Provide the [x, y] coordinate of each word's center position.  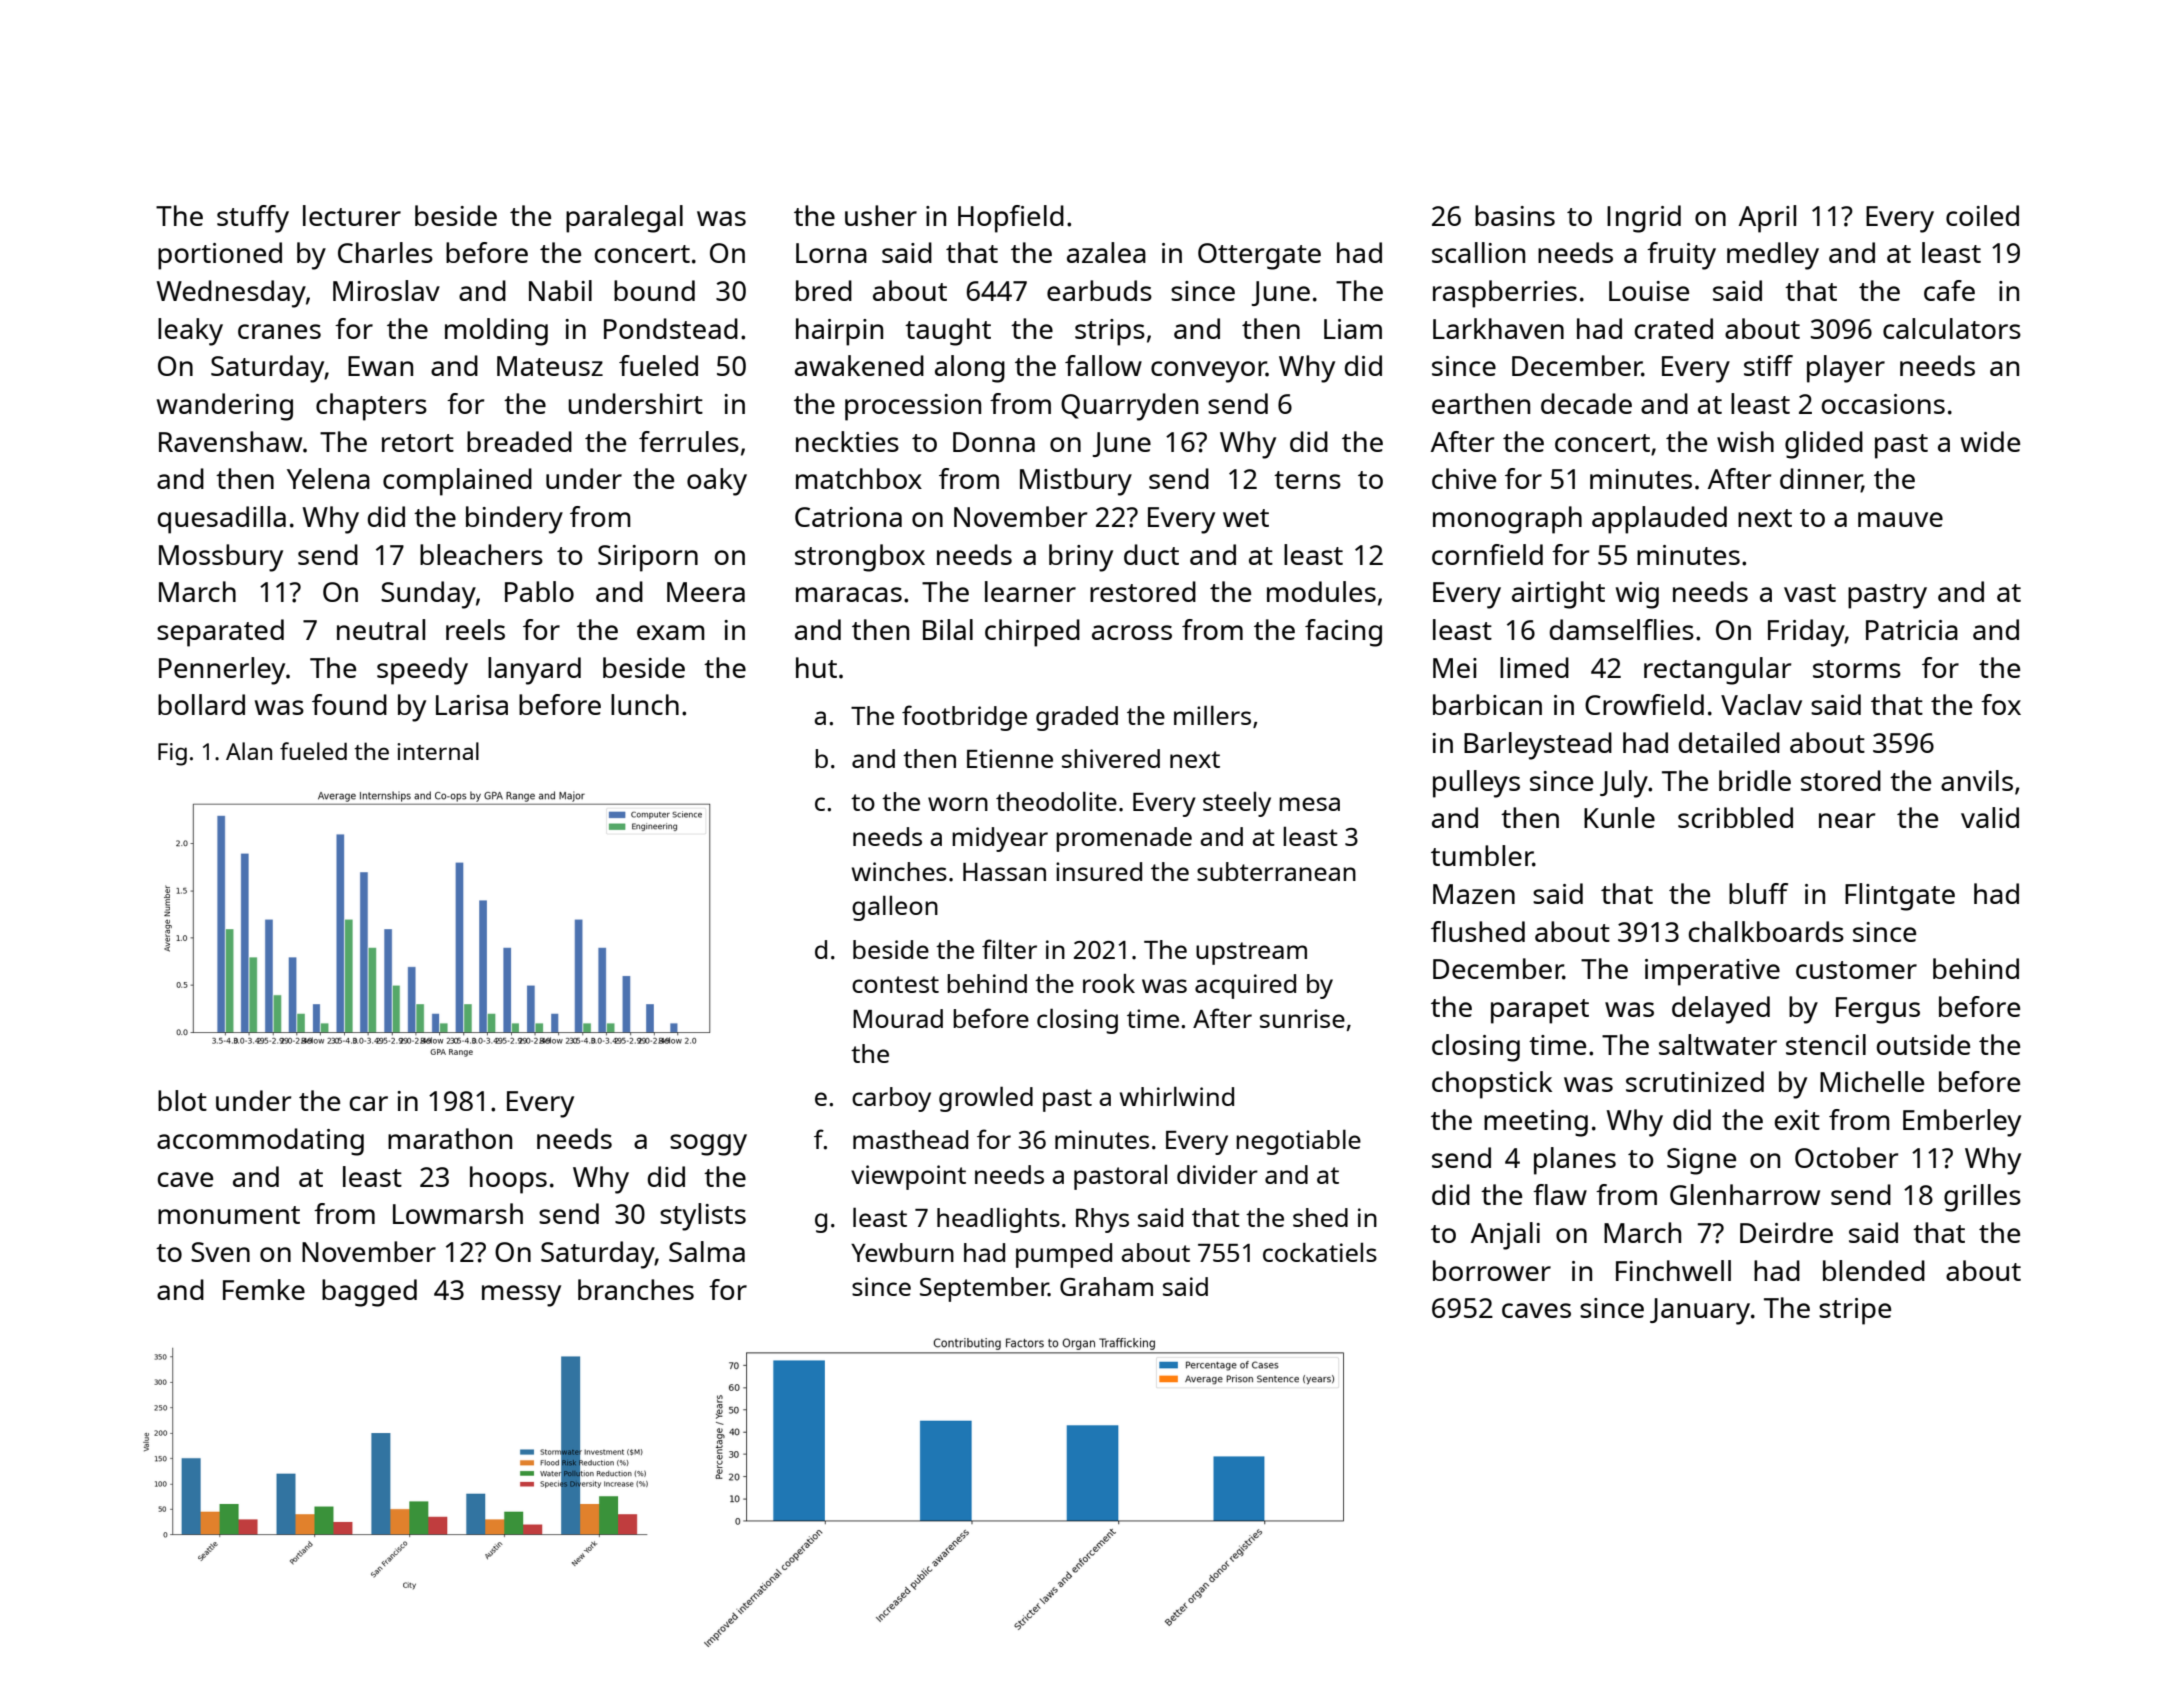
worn [958, 804]
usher [881, 215]
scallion [1478, 252]
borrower [1492, 1270]
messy [521, 1296]
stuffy [253, 219]
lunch [645, 704]
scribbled [1735, 817]
